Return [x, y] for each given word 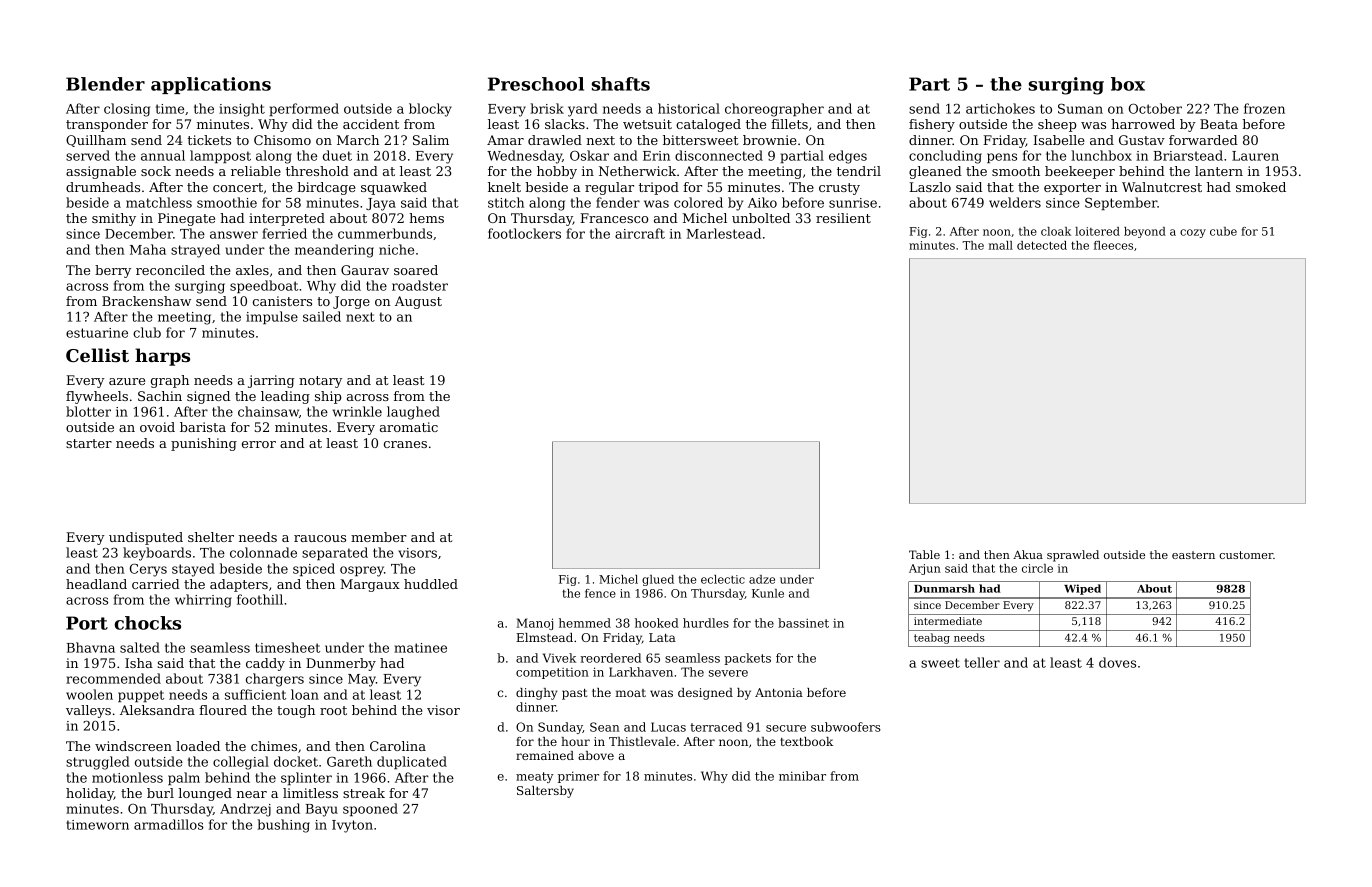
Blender [105, 84]
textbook [806, 741]
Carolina [398, 746]
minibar [802, 776]
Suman [1080, 108]
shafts [621, 84]
